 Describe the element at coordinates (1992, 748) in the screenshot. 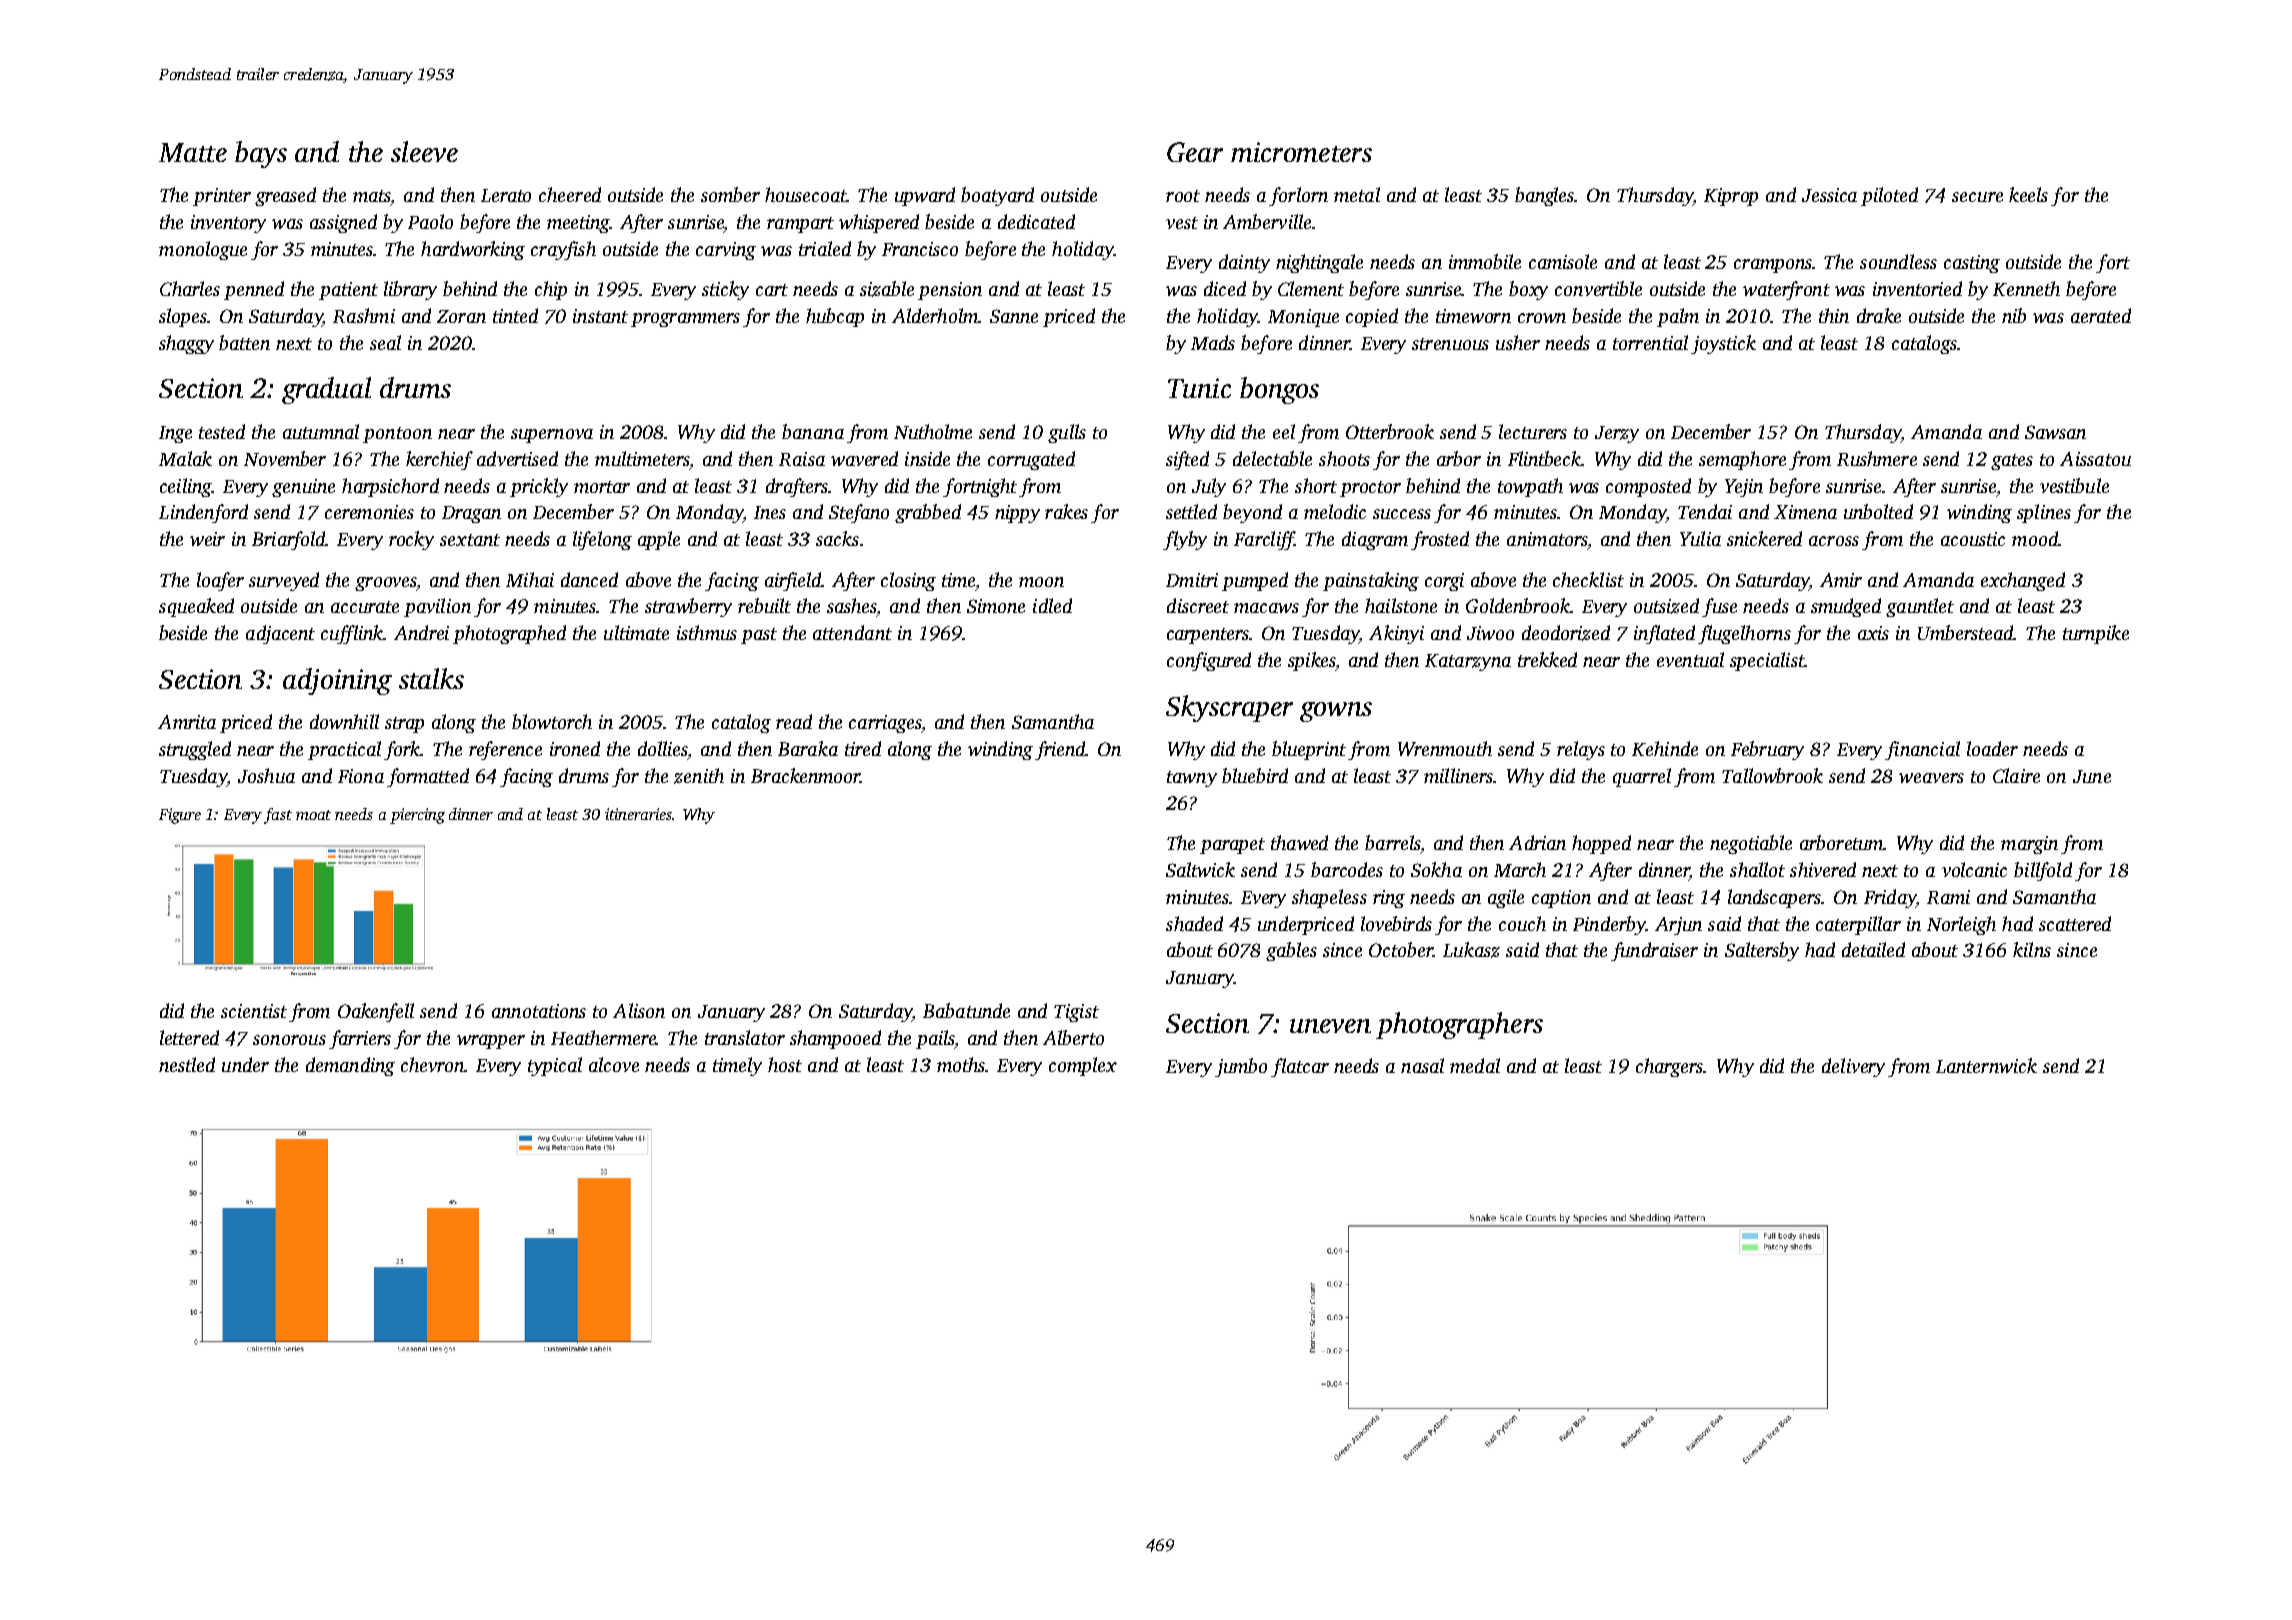

I see `loader` at that location.
